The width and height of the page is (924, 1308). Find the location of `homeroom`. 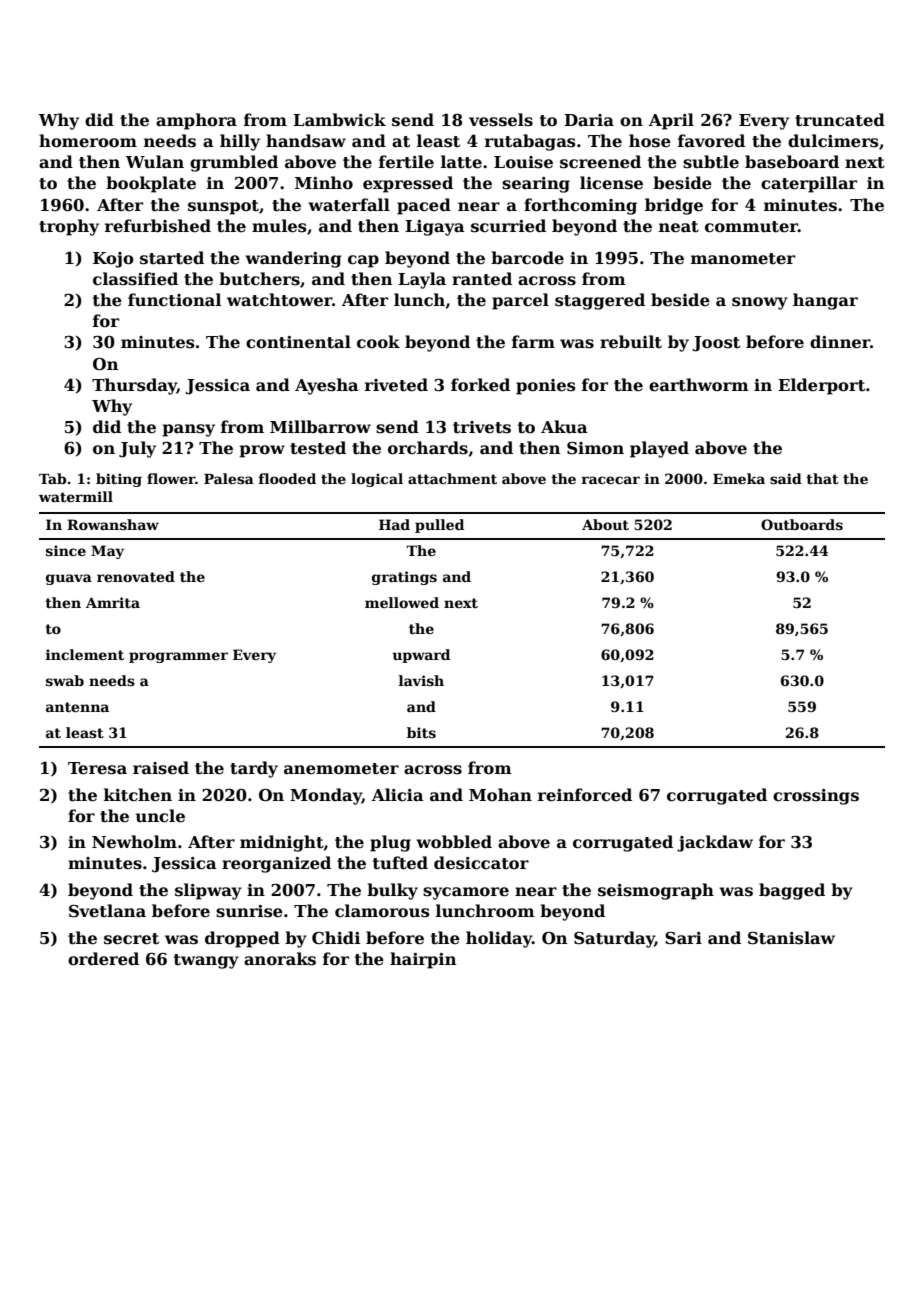

homeroom is located at coordinates (88, 141).
